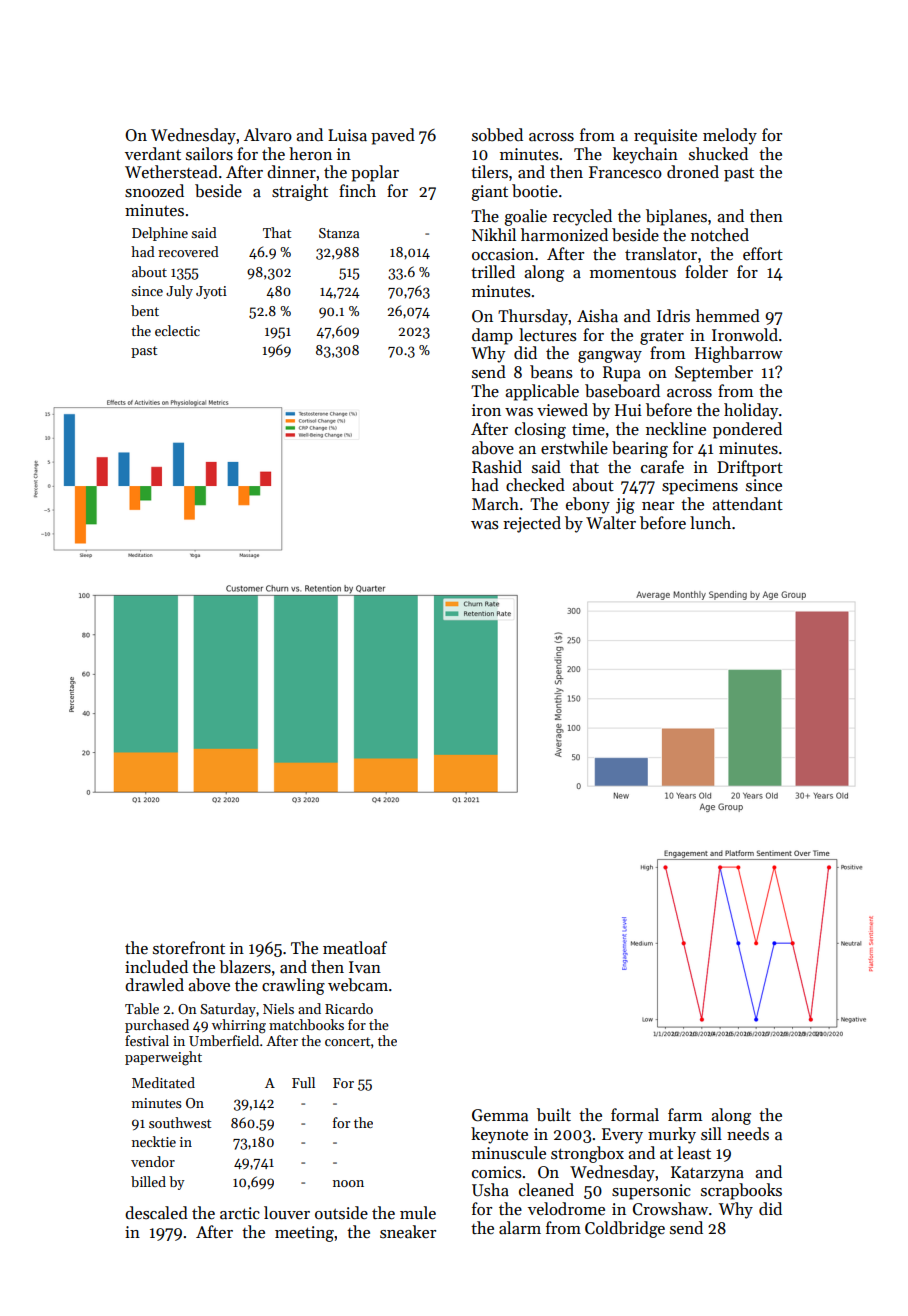 Image resolution: width=908 pixels, height=1316 pixels. Describe the element at coordinates (189, 948) in the screenshot. I see `storefront` at that location.
